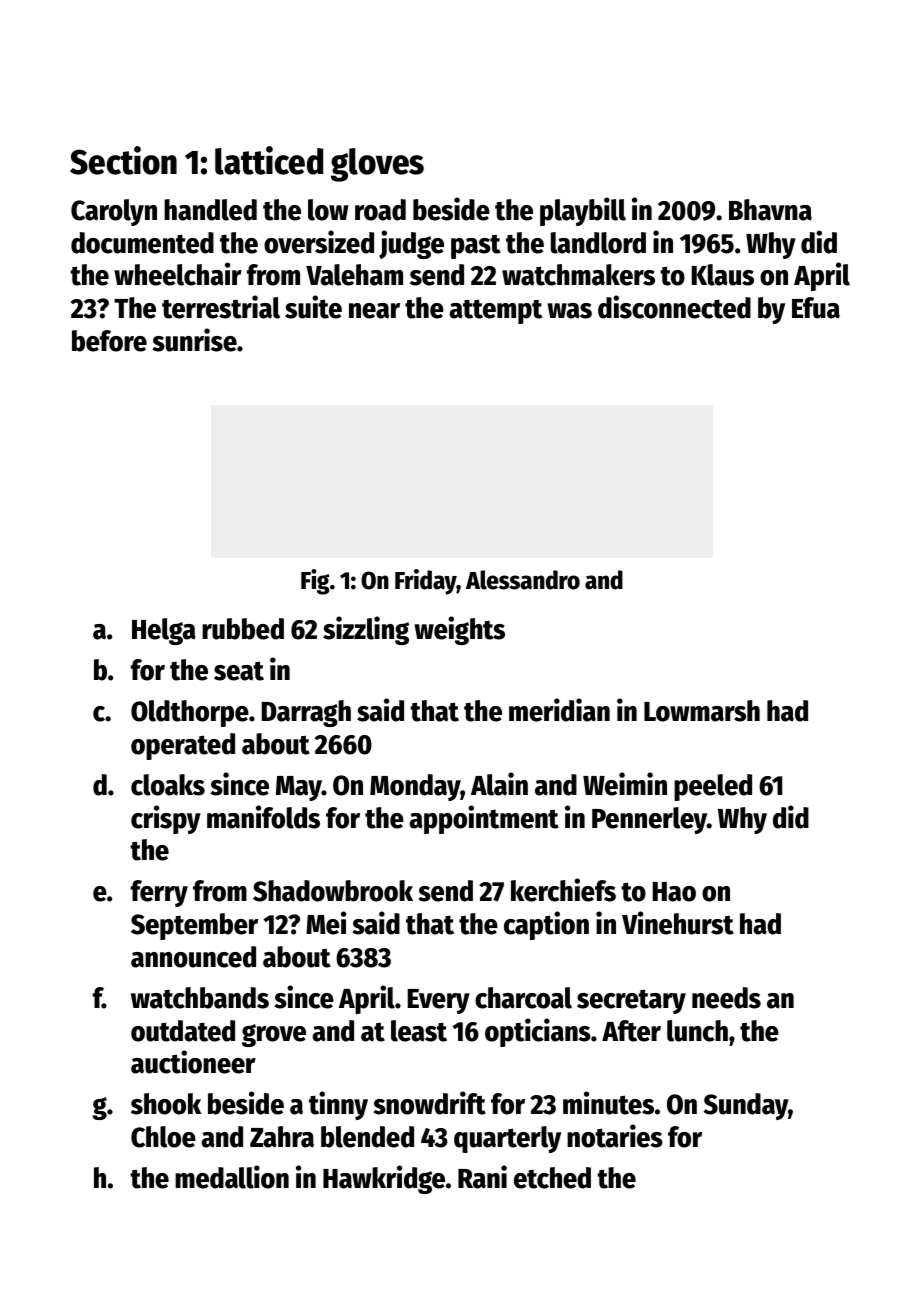  What do you see at coordinates (552, 1178) in the screenshot?
I see `etched` at bounding box center [552, 1178].
